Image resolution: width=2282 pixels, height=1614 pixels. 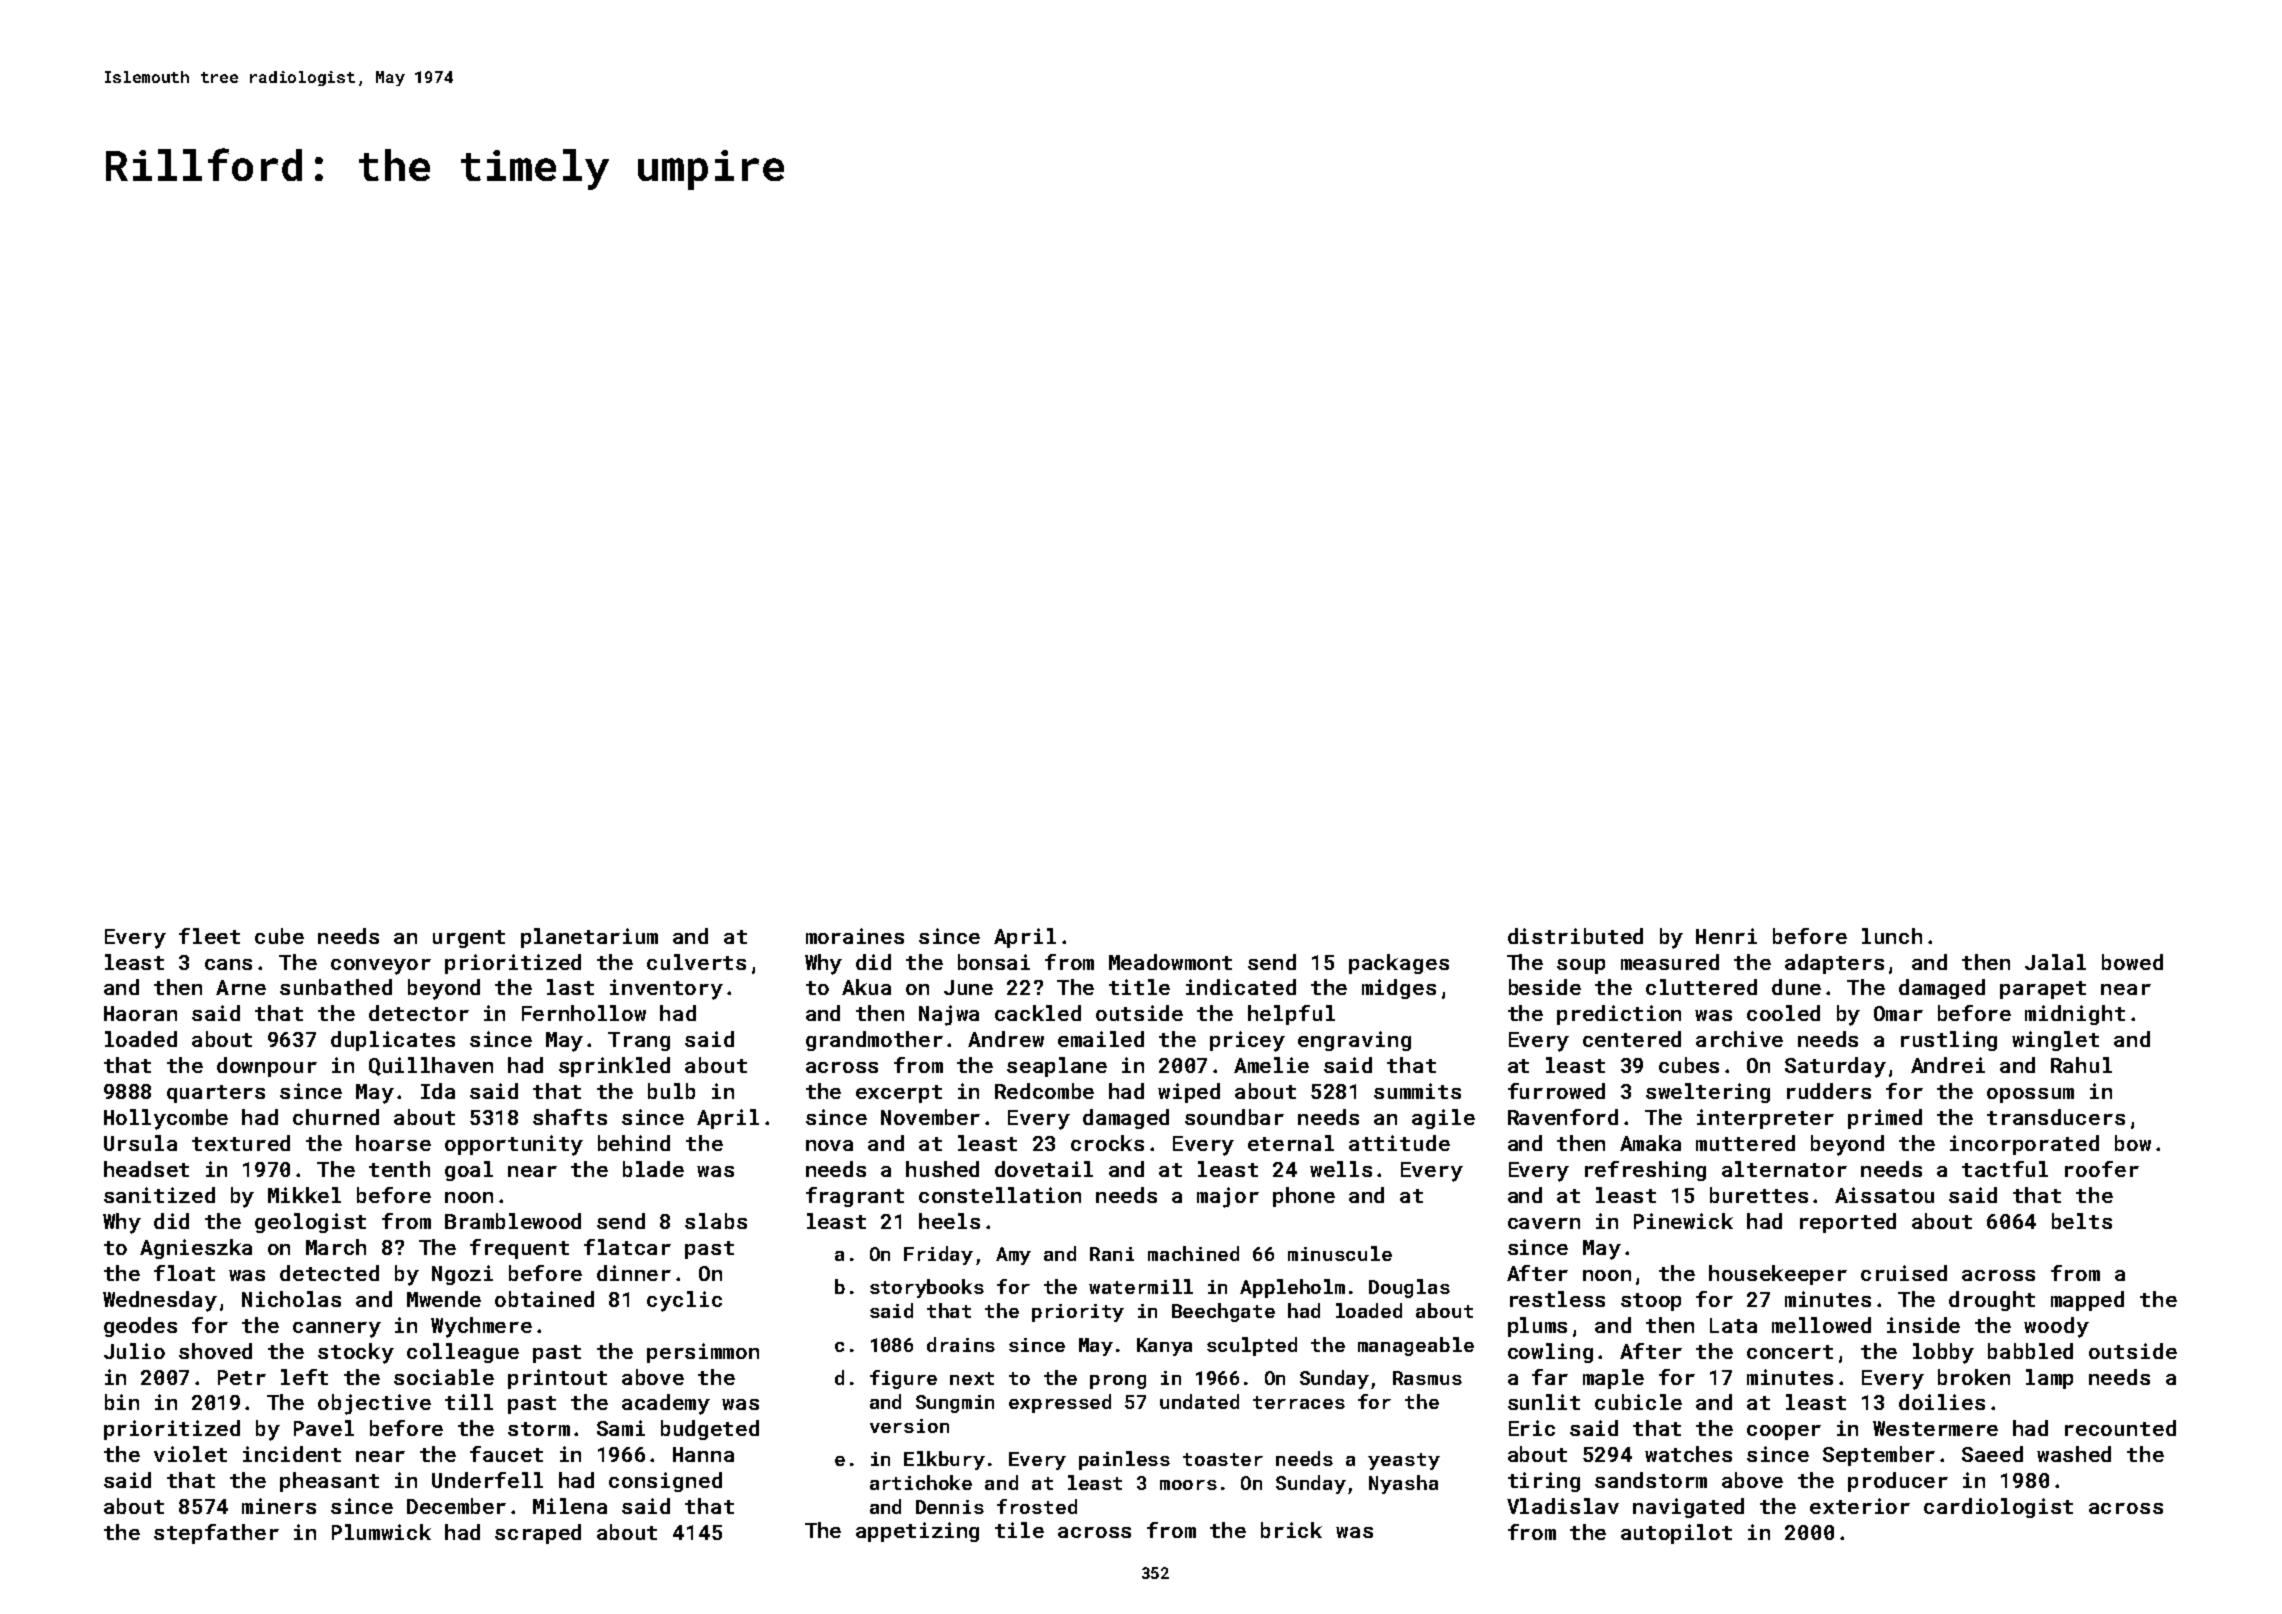 I want to click on lunch, so click(x=1892, y=936).
